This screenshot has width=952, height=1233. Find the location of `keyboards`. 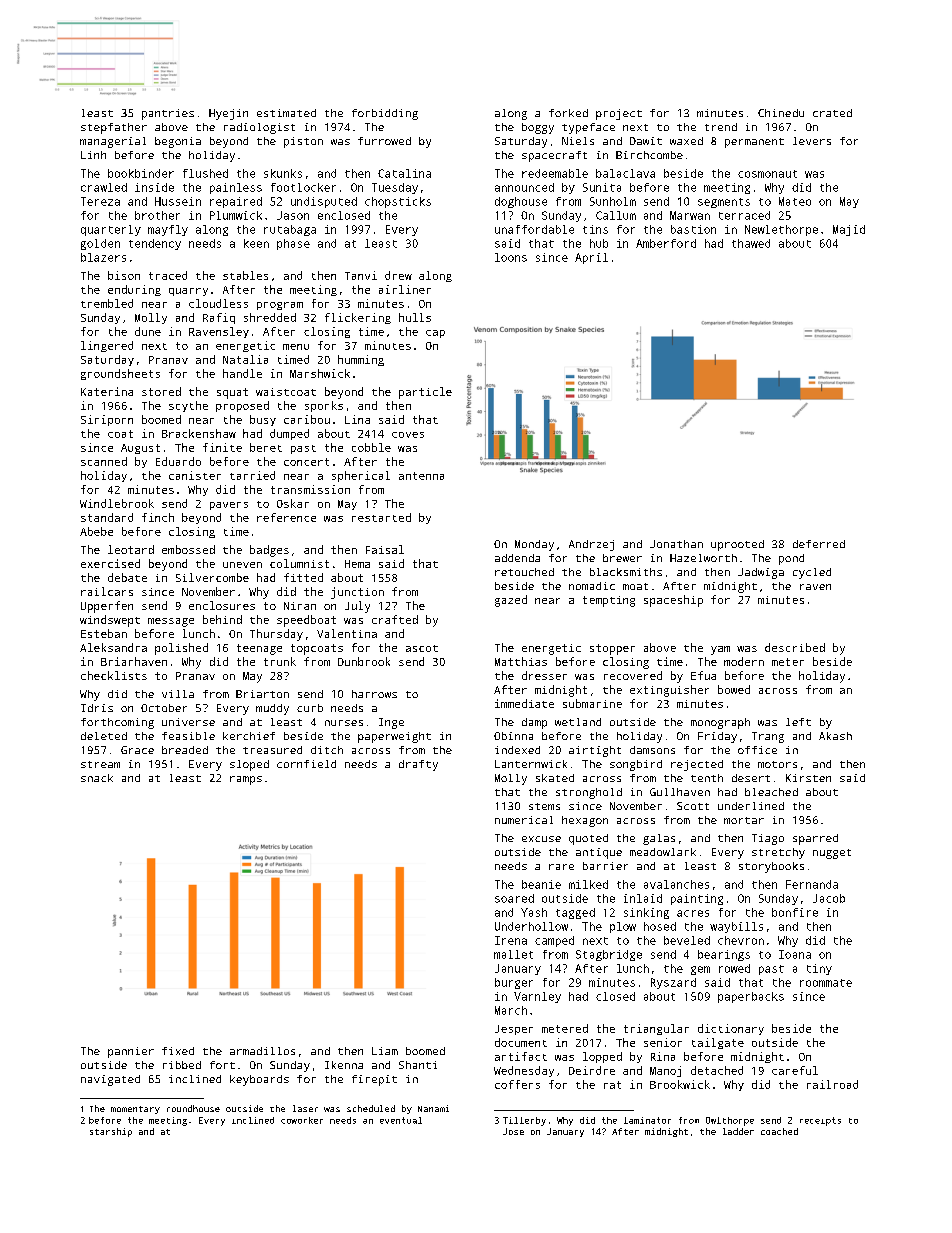

keyboards is located at coordinates (259, 1080).
